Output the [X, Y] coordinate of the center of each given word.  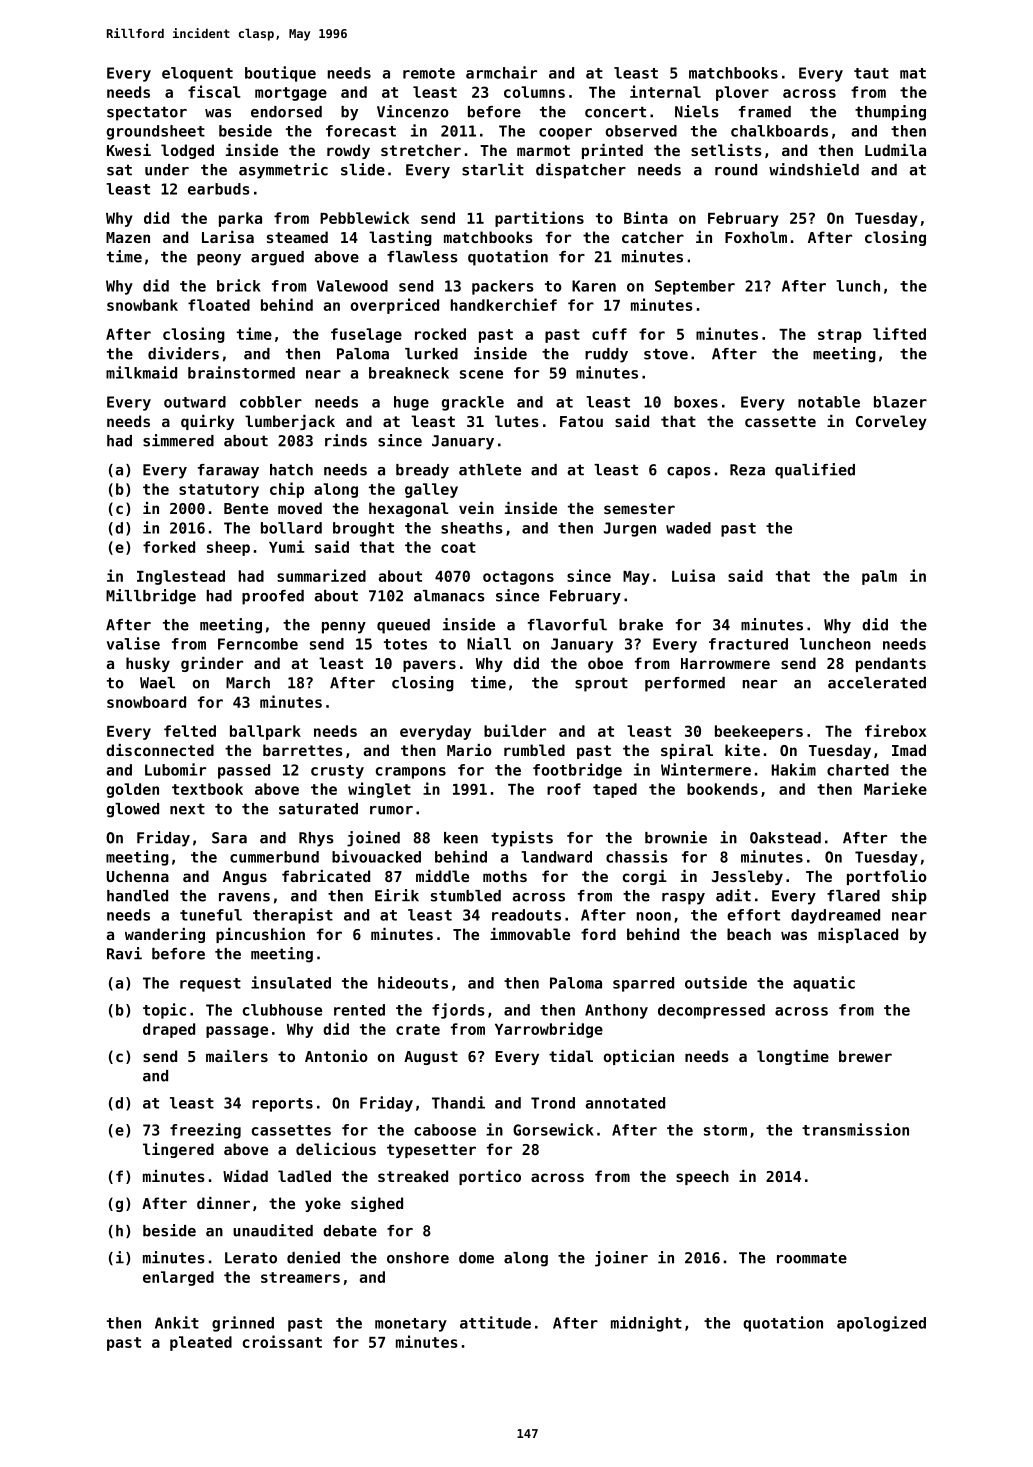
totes [405, 644]
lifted [899, 333]
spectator [147, 113]
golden [132, 790]
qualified [815, 471]
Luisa [693, 575]
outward [195, 402]
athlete [490, 470]
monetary [411, 1325]
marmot [543, 150]
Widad [245, 1176]
